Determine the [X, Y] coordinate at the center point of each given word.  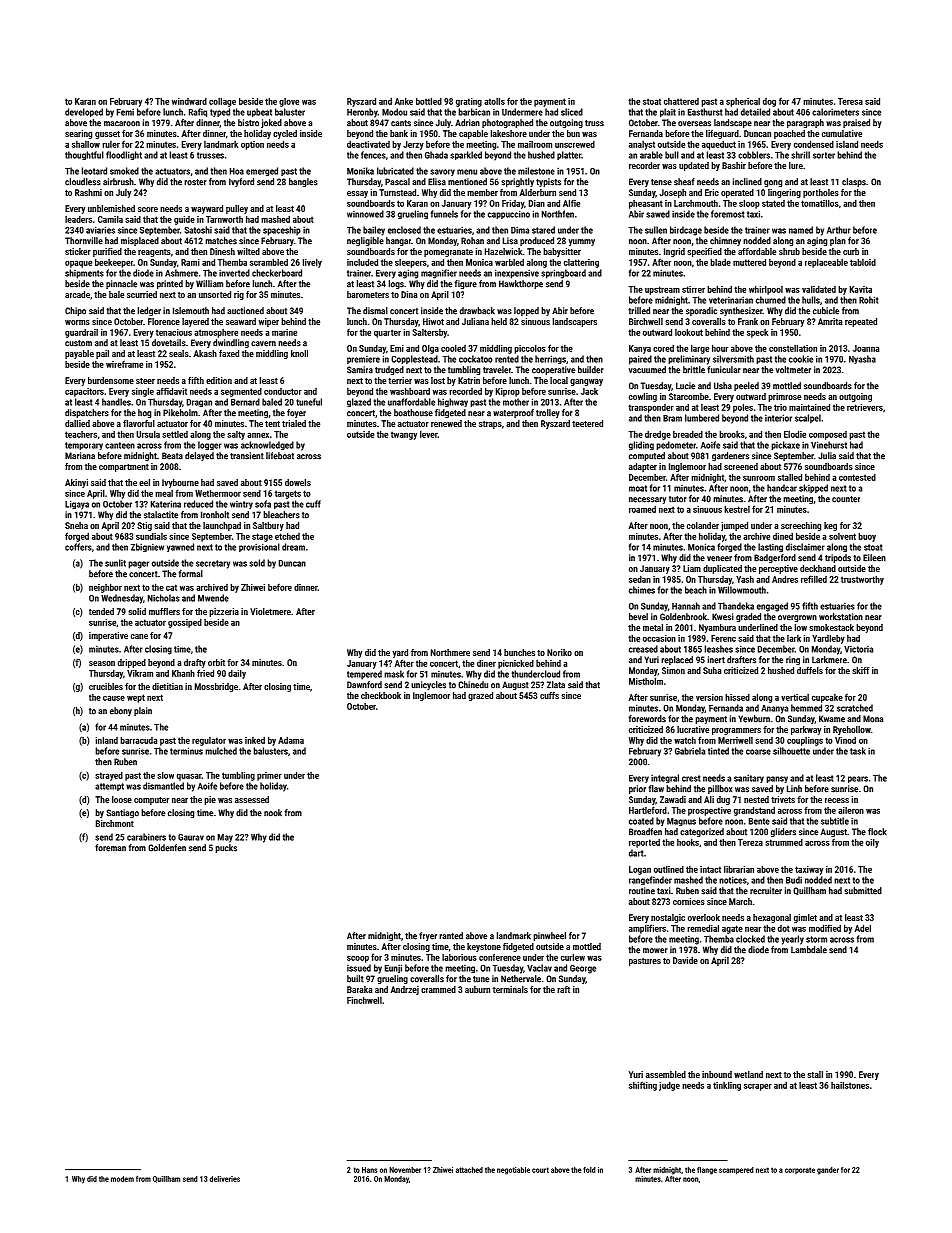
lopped [526, 311]
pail [102, 354]
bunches [519, 652]
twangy [404, 435]
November [405, 1170]
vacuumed [647, 370]
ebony [121, 711]
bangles [303, 182]
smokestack [831, 627]
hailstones [850, 1085]
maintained [809, 407]
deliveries [225, 1179]
